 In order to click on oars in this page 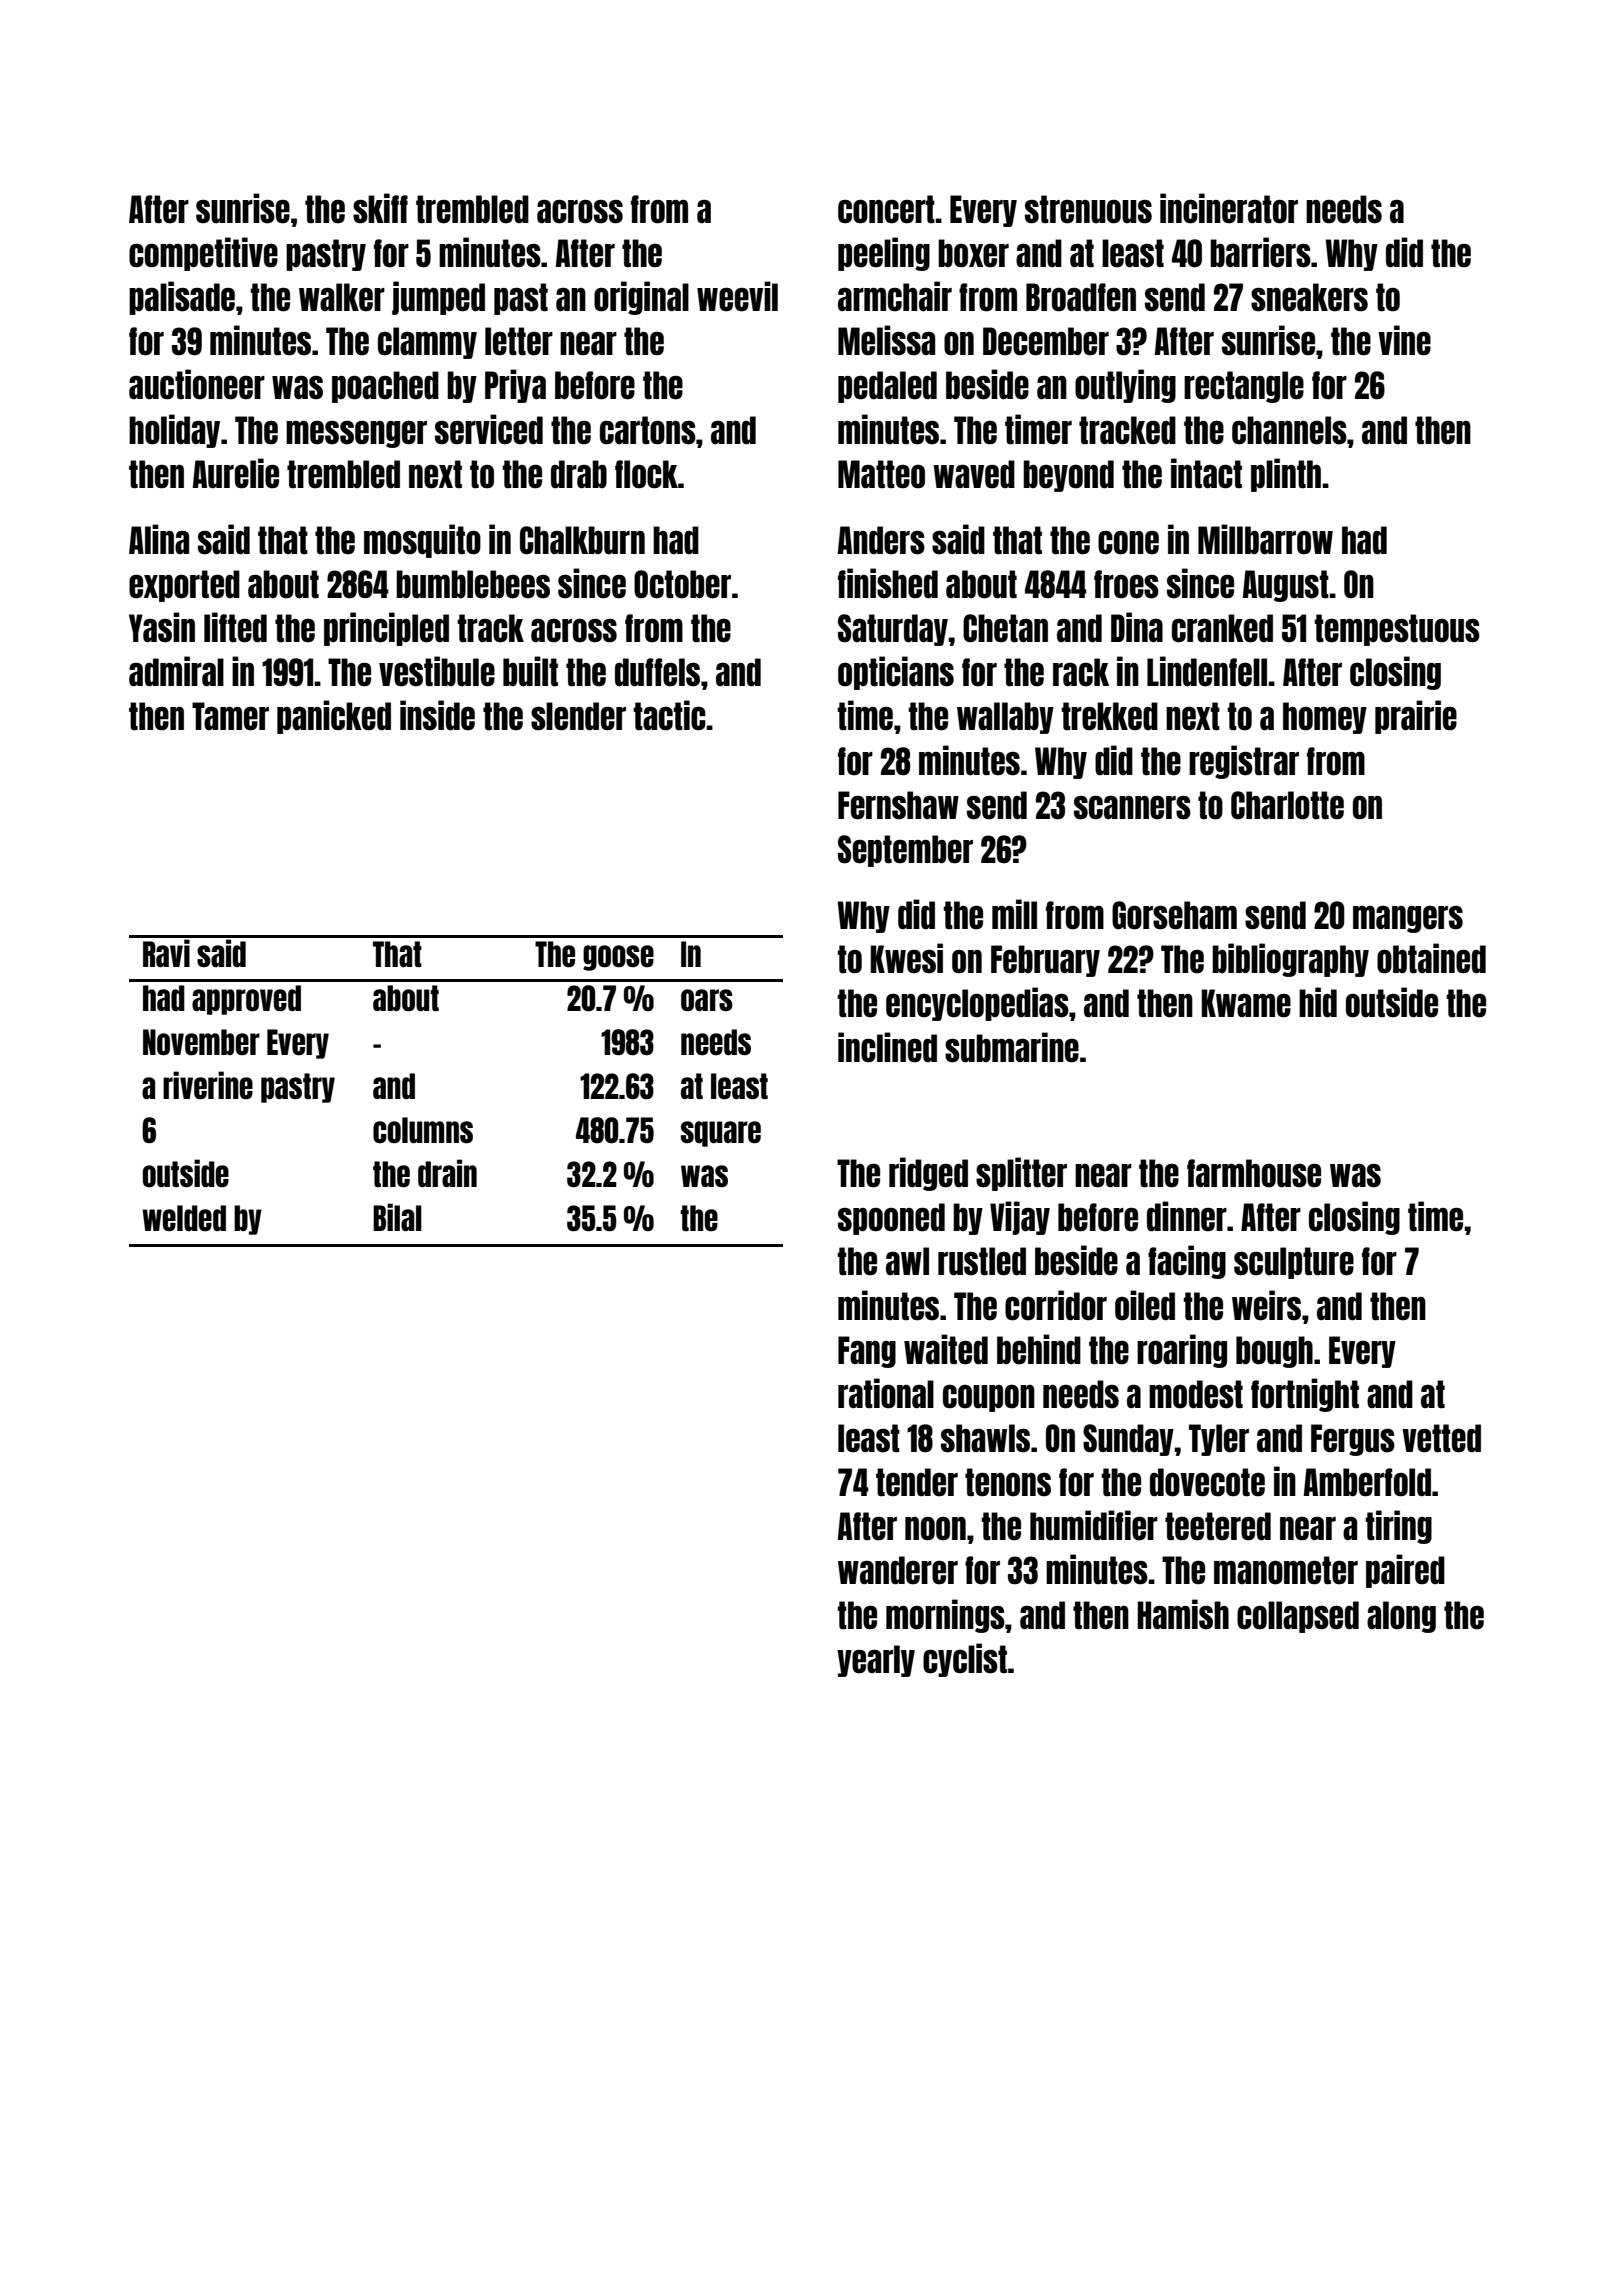, I will do `click(707, 1000)`.
